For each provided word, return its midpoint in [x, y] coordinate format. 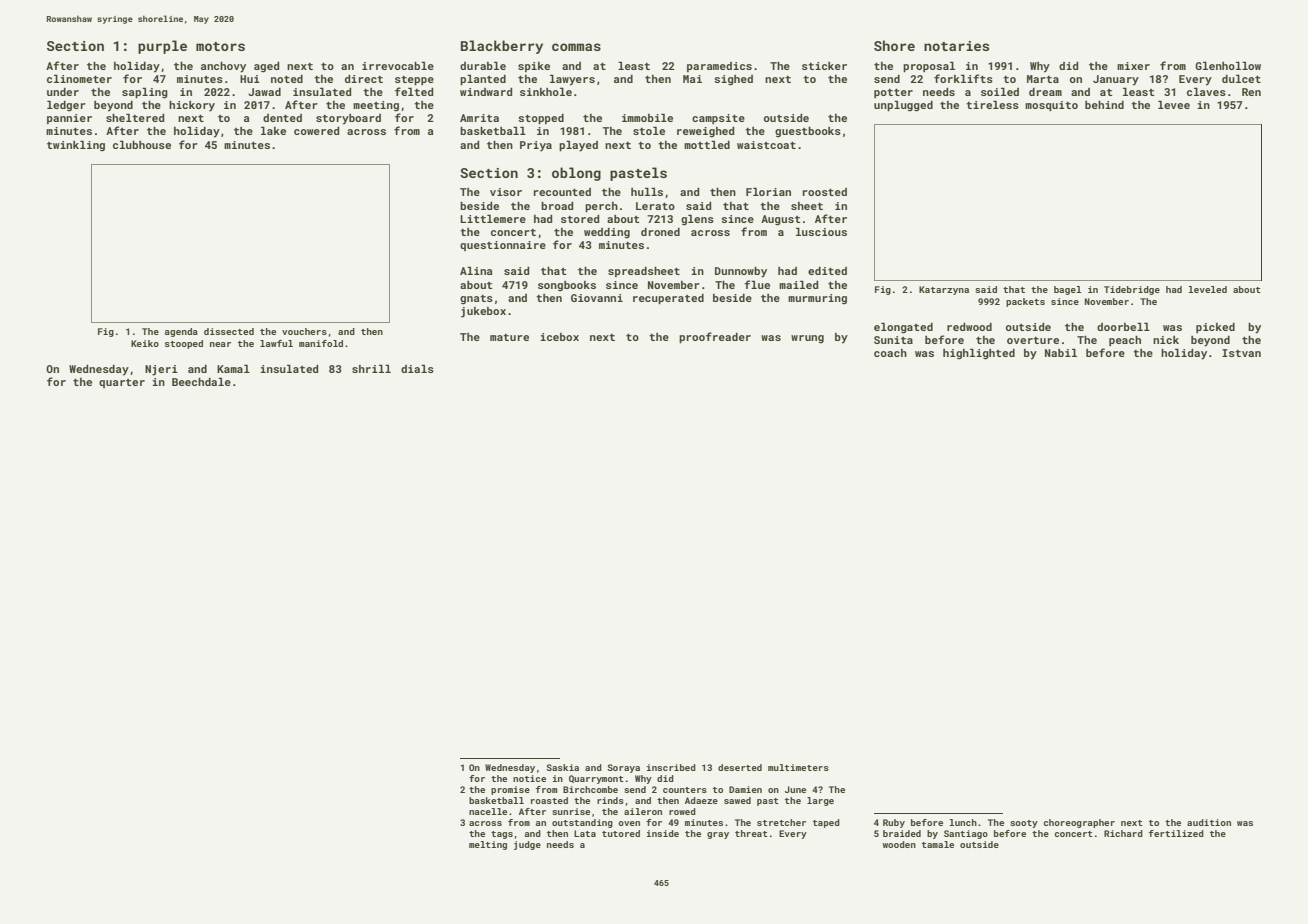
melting [488, 845]
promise [510, 790]
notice [529, 778]
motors [220, 46]
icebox [559, 337]
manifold [321, 343]
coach [890, 353]
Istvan [1241, 353]
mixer [1133, 66]
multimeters [798, 767]
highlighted [979, 354]
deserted [740, 767]
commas [576, 47]
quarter [122, 383]
